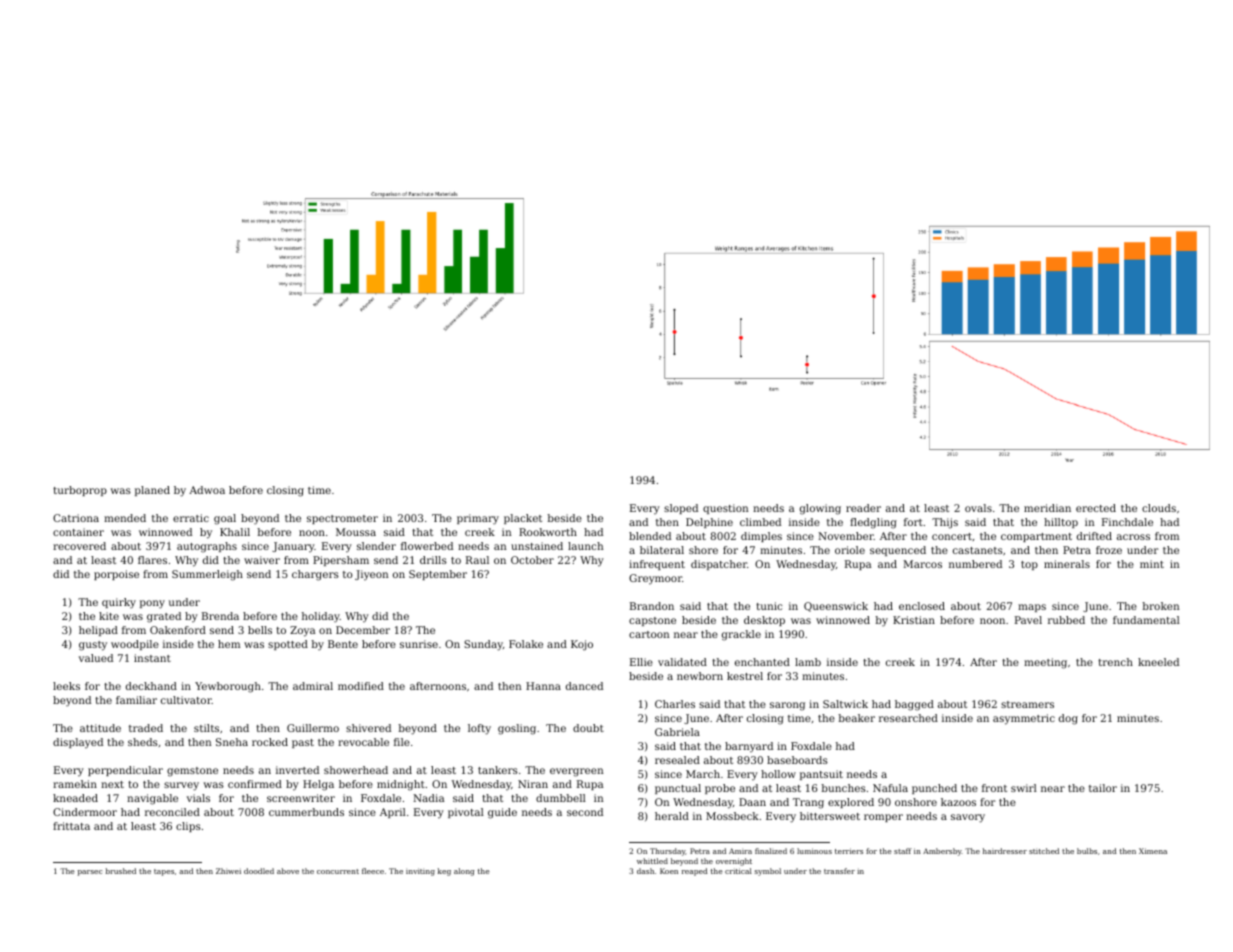 This screenshot has height=952, width=1233. What do you see at coordinates (652, 861) in the screenshot?
I see `whittled` at bounding box center [652, 861].
